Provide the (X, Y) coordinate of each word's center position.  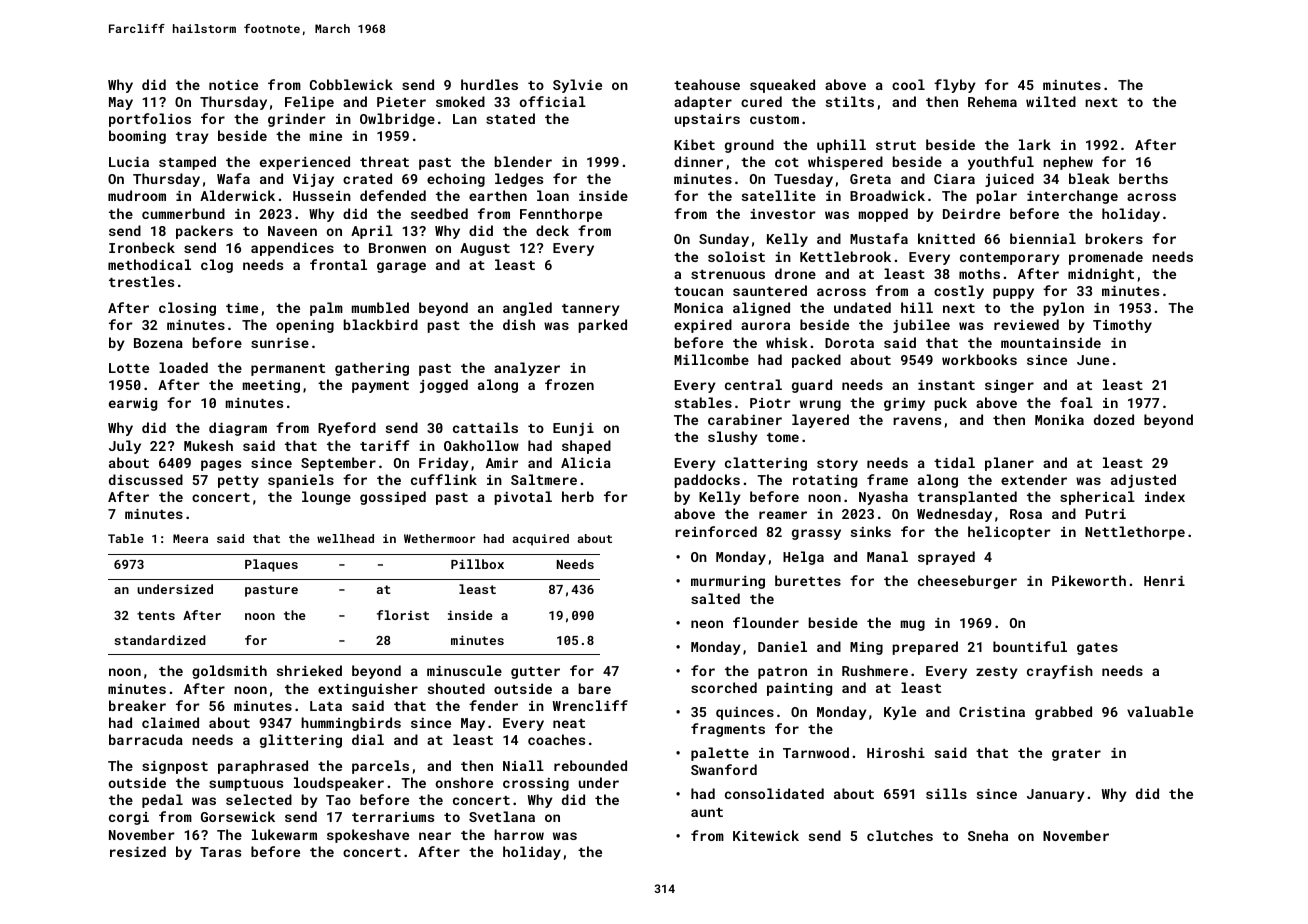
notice (233, 85)
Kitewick (766, 835)
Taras (220, 852)
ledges (519, 180)
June (1093, 360)
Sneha (988, 835)
